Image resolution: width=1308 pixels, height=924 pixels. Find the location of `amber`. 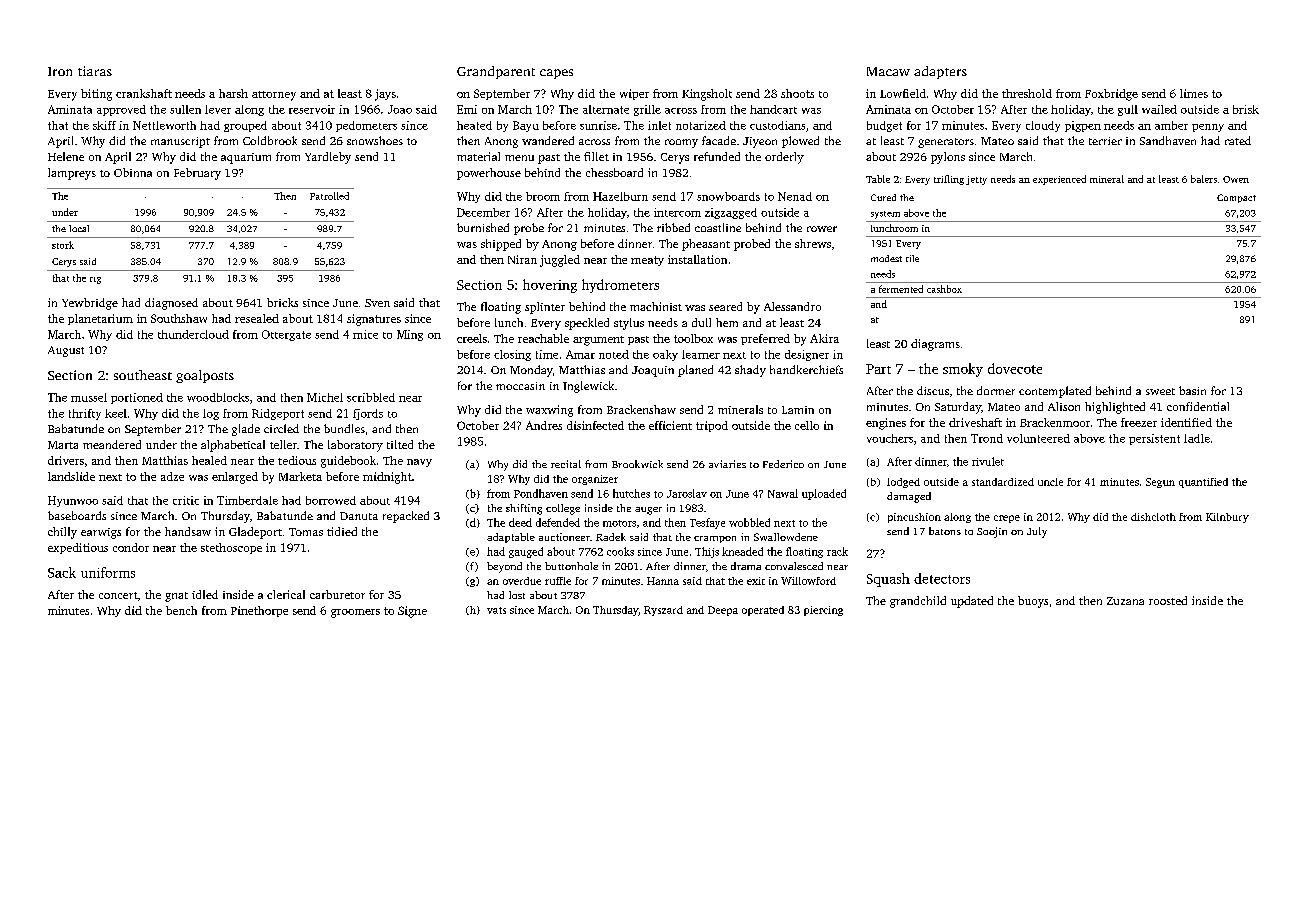

amber is located at coordinates (1171, 125).
